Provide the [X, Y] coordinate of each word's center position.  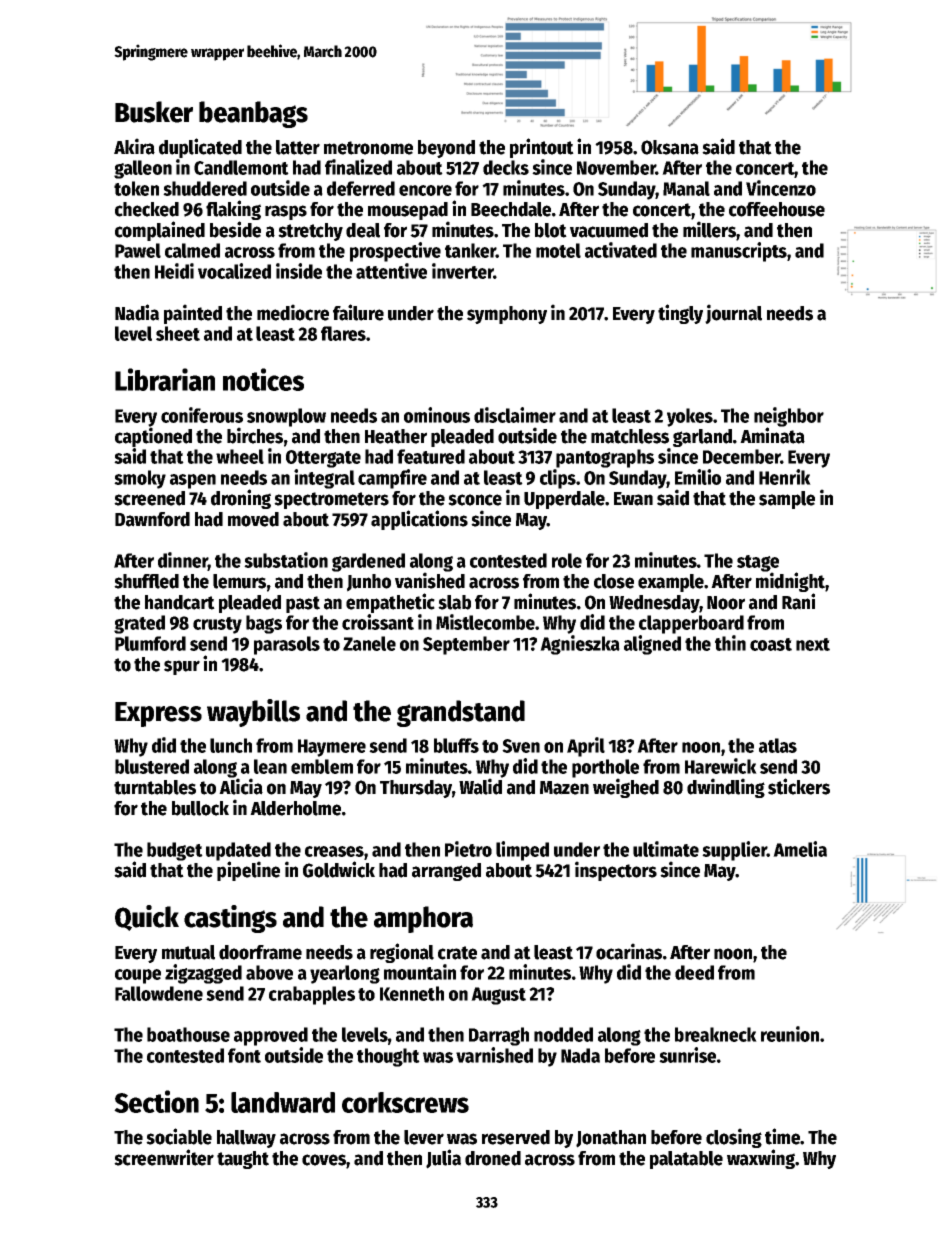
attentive [391, 271]
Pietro [468, 849]
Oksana [670, 147]
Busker [154, 112]
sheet [178, 333]
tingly [680, 314]
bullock [200, 808]
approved [271, 1036]
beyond [446, 149]
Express [158, 714]
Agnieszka [580, 645]
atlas [778, 745]
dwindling [726, 788]
